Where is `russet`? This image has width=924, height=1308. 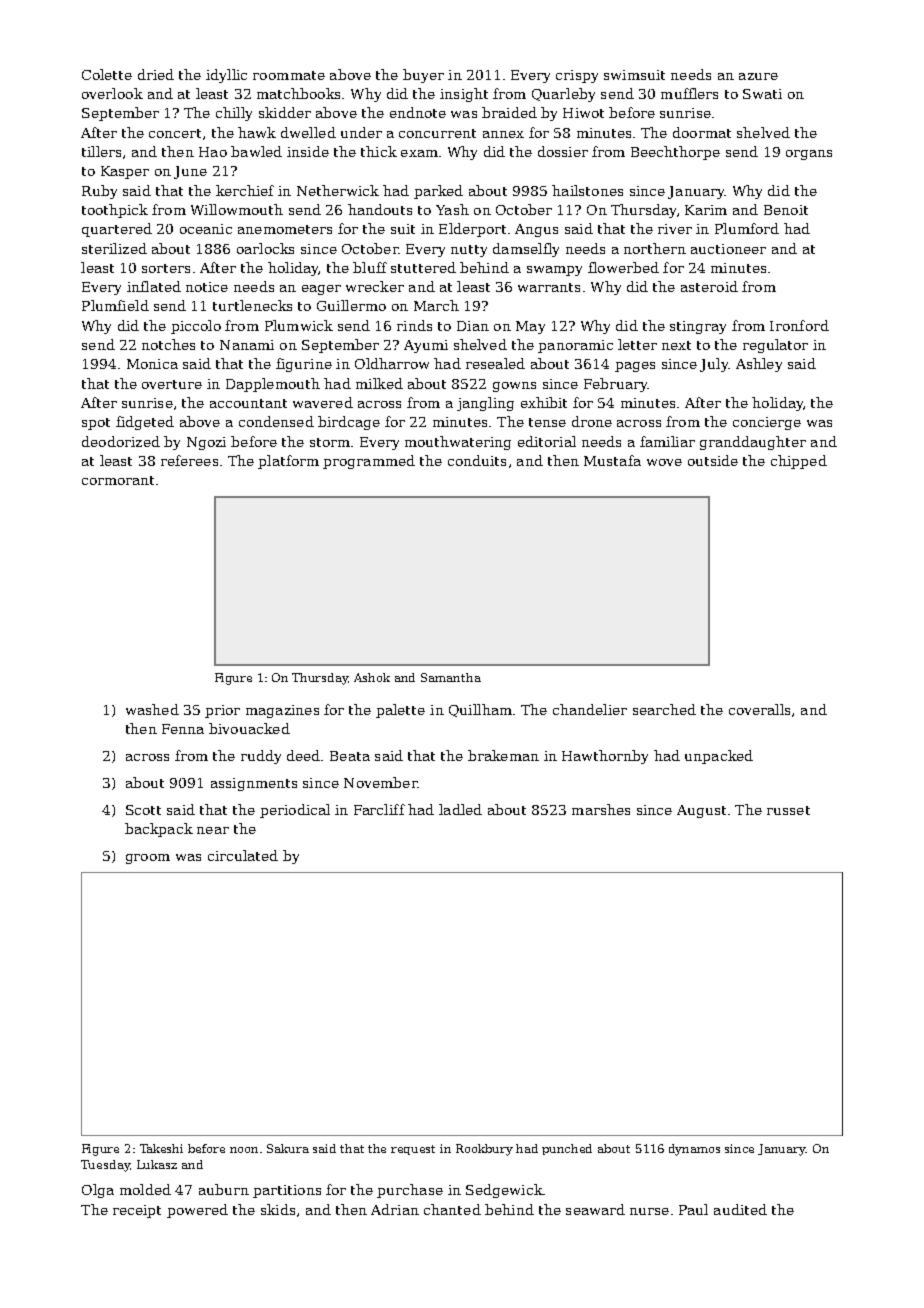
russet is located at coordinates (788, 810).
